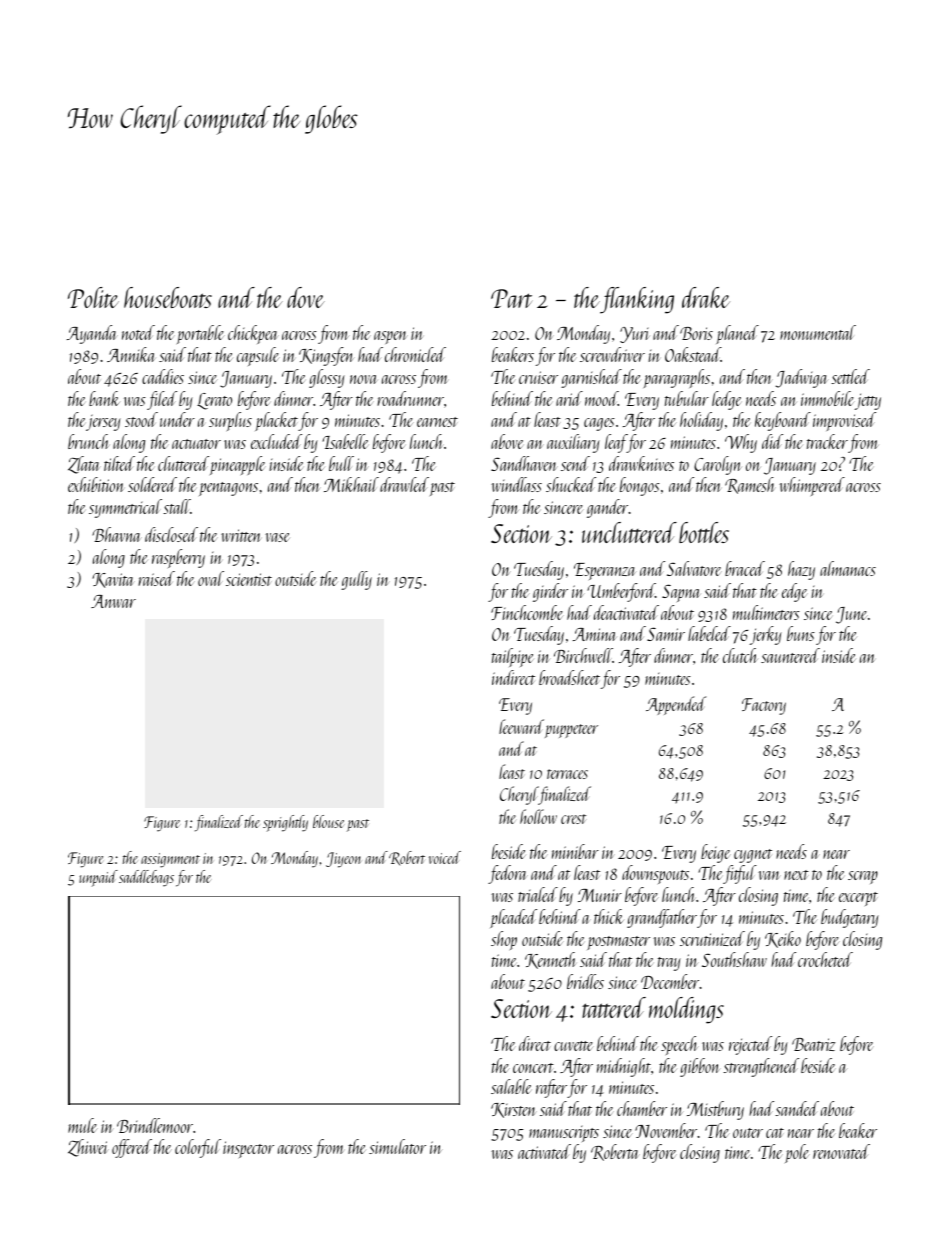  What do you see at coordinates (818, 332) in the image?
I see `monumental` at bounding box center [818, 332].
